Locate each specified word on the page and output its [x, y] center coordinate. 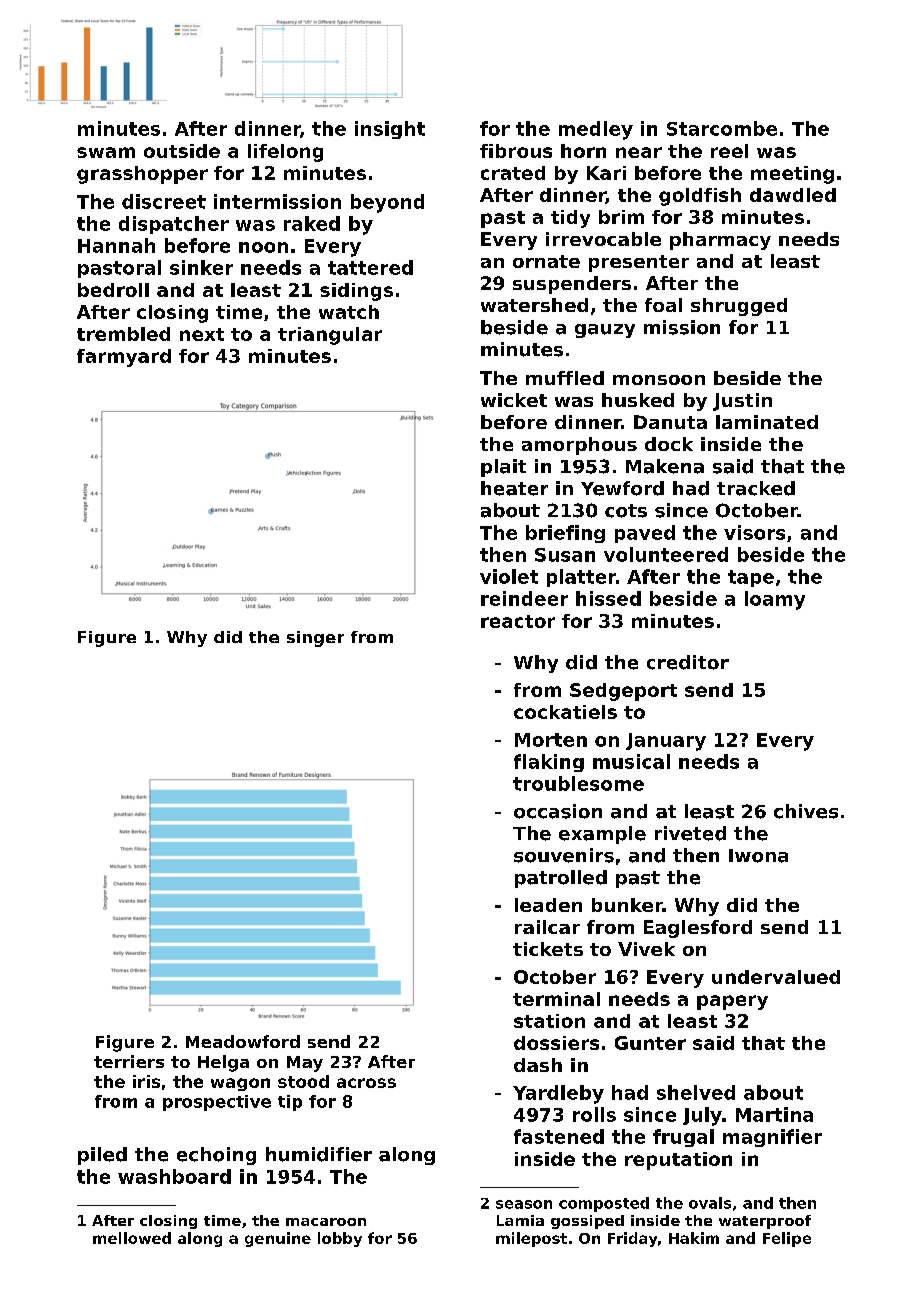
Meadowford [243, 1041]
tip [290, 1103]
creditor [688, 662]
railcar [547, 927]
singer [315, 639]
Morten [551, 740]
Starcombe [722, 128]
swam [106, 152]
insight [390, 130]
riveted [690, 833]
